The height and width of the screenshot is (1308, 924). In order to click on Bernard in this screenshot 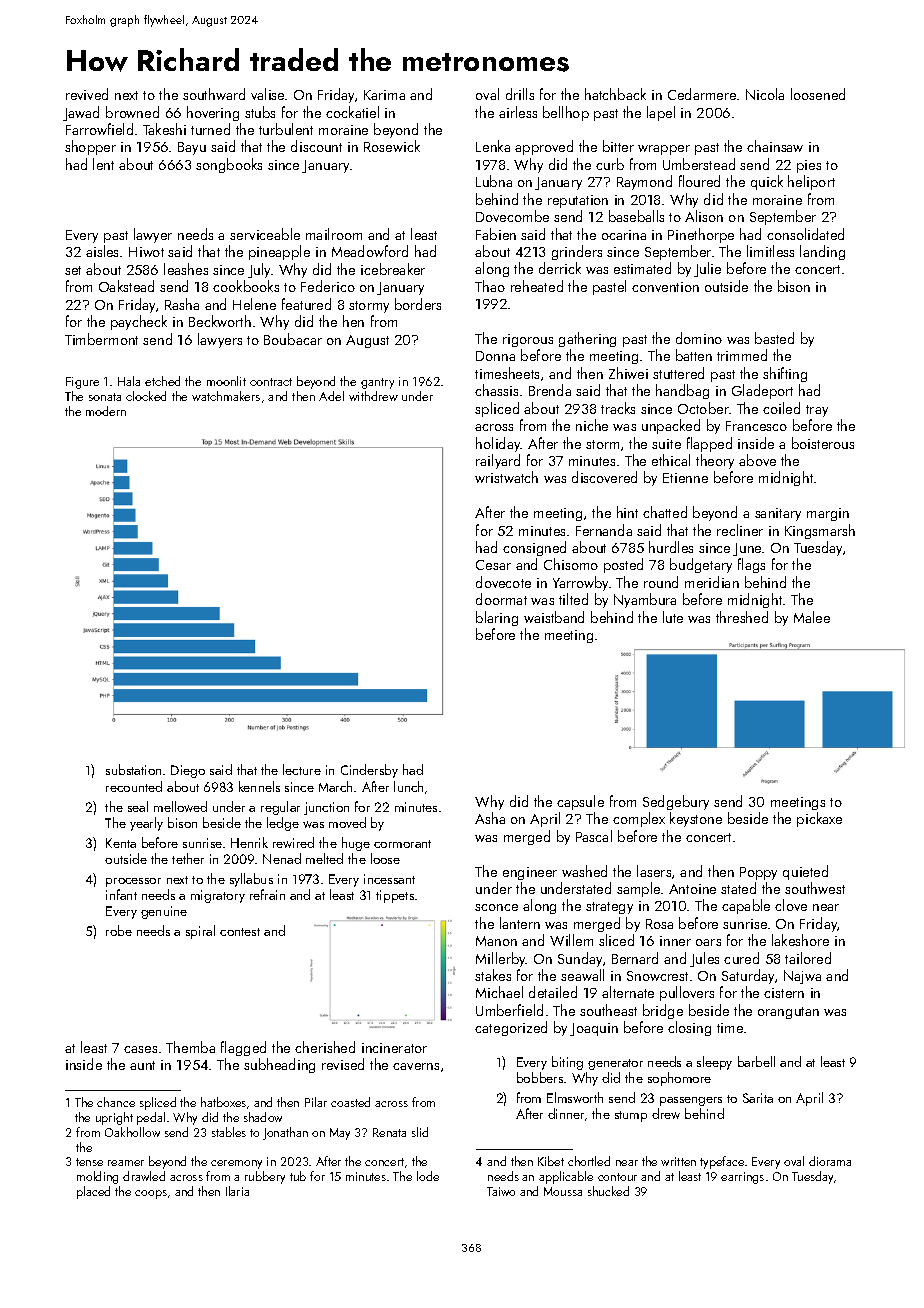, I will do `click(635, 958)`.
